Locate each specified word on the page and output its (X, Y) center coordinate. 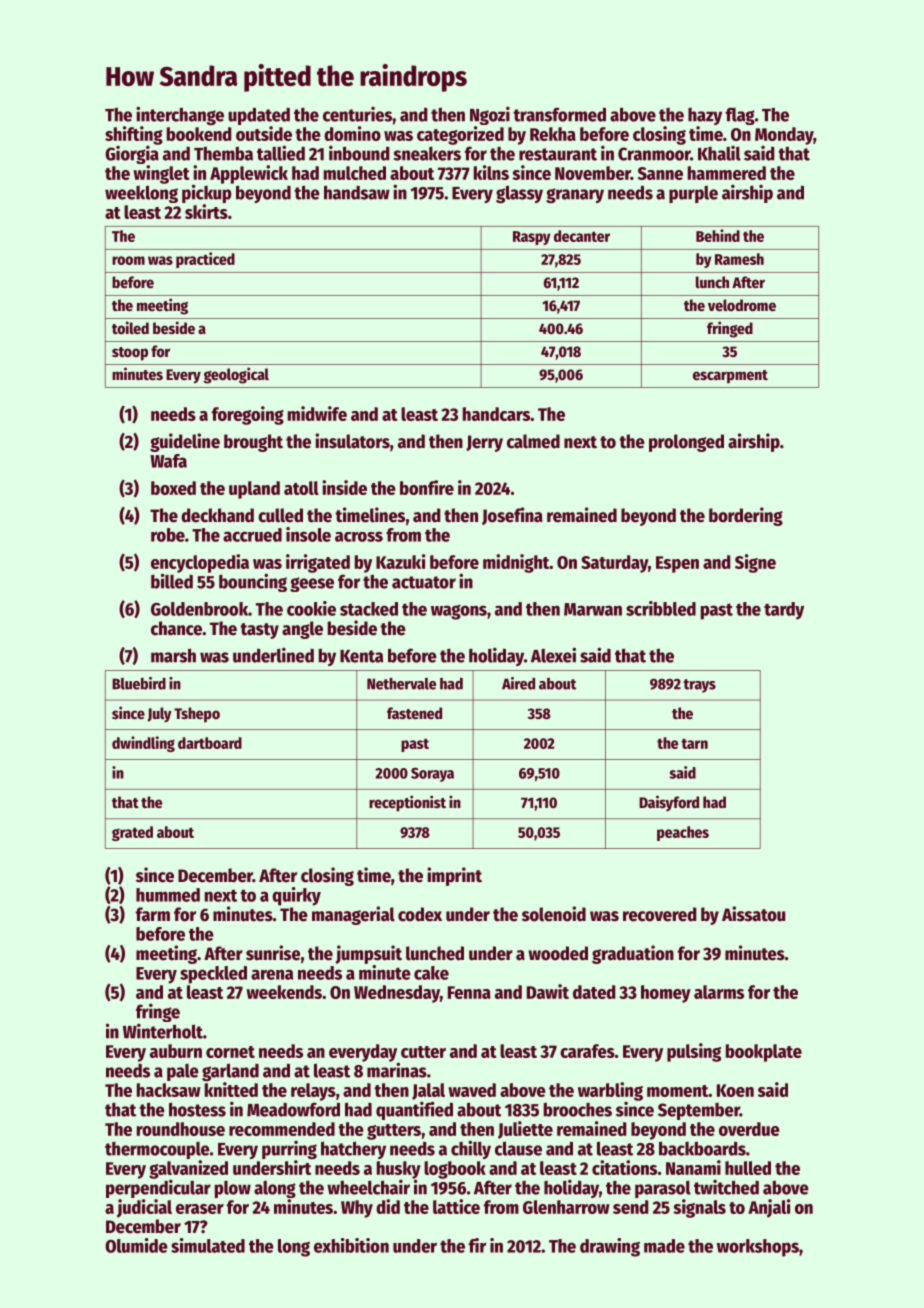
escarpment (730, 377)
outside (264, 133)
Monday (784, 136)
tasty (259, 631)
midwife (317, 413)
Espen (677, 564)
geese (312, 584)
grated (132, 833)
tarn (694, 743)
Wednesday (397, 994)
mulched (355, 173)
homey (666, 994)
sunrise (273, 953)
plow (233, 1189)
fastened (414, 713)
